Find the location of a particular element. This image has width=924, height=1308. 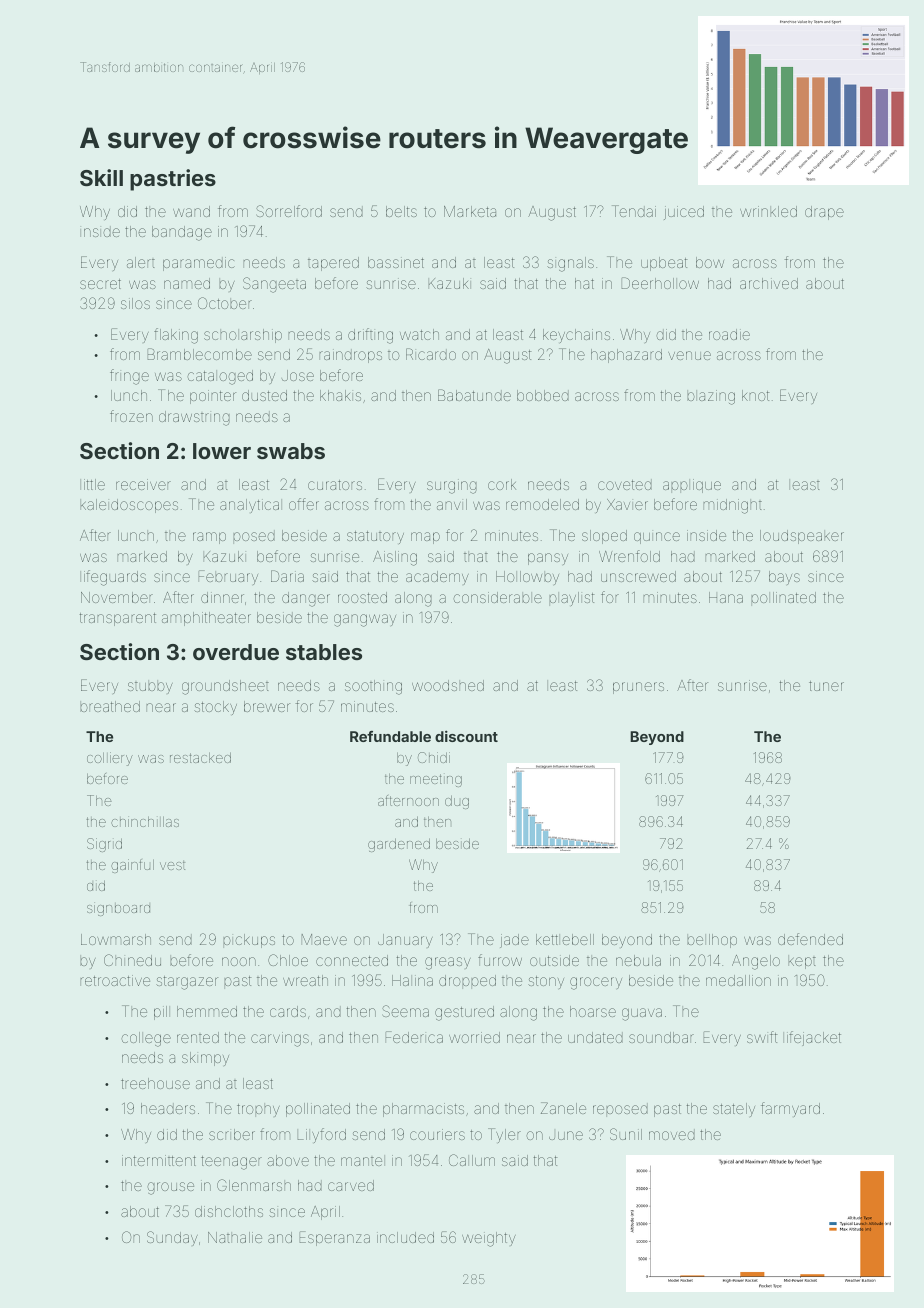

transparent is located at coordinates (118, 619).
